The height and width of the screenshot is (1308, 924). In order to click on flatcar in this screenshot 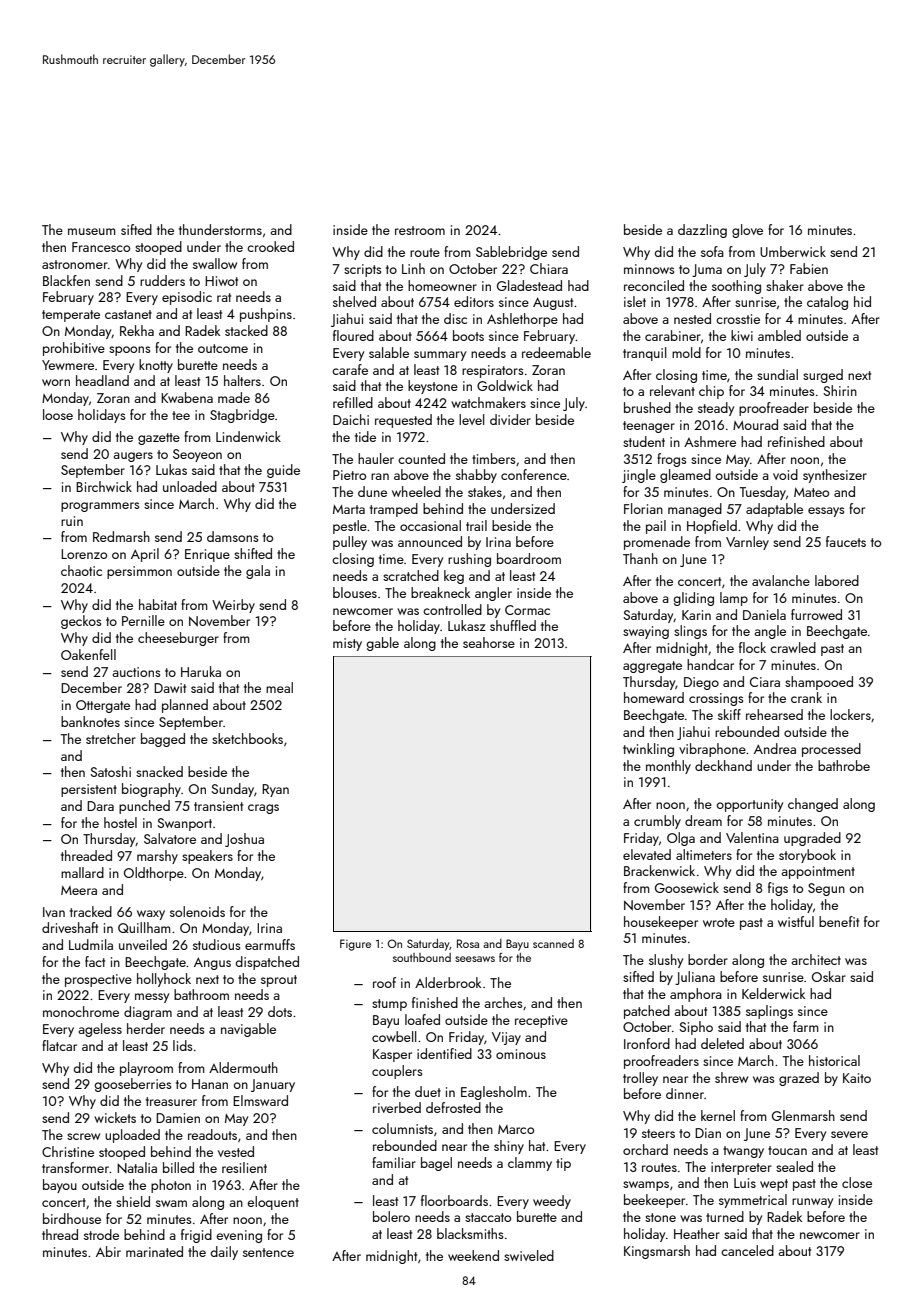, I will do `click(59, 1045)`.
